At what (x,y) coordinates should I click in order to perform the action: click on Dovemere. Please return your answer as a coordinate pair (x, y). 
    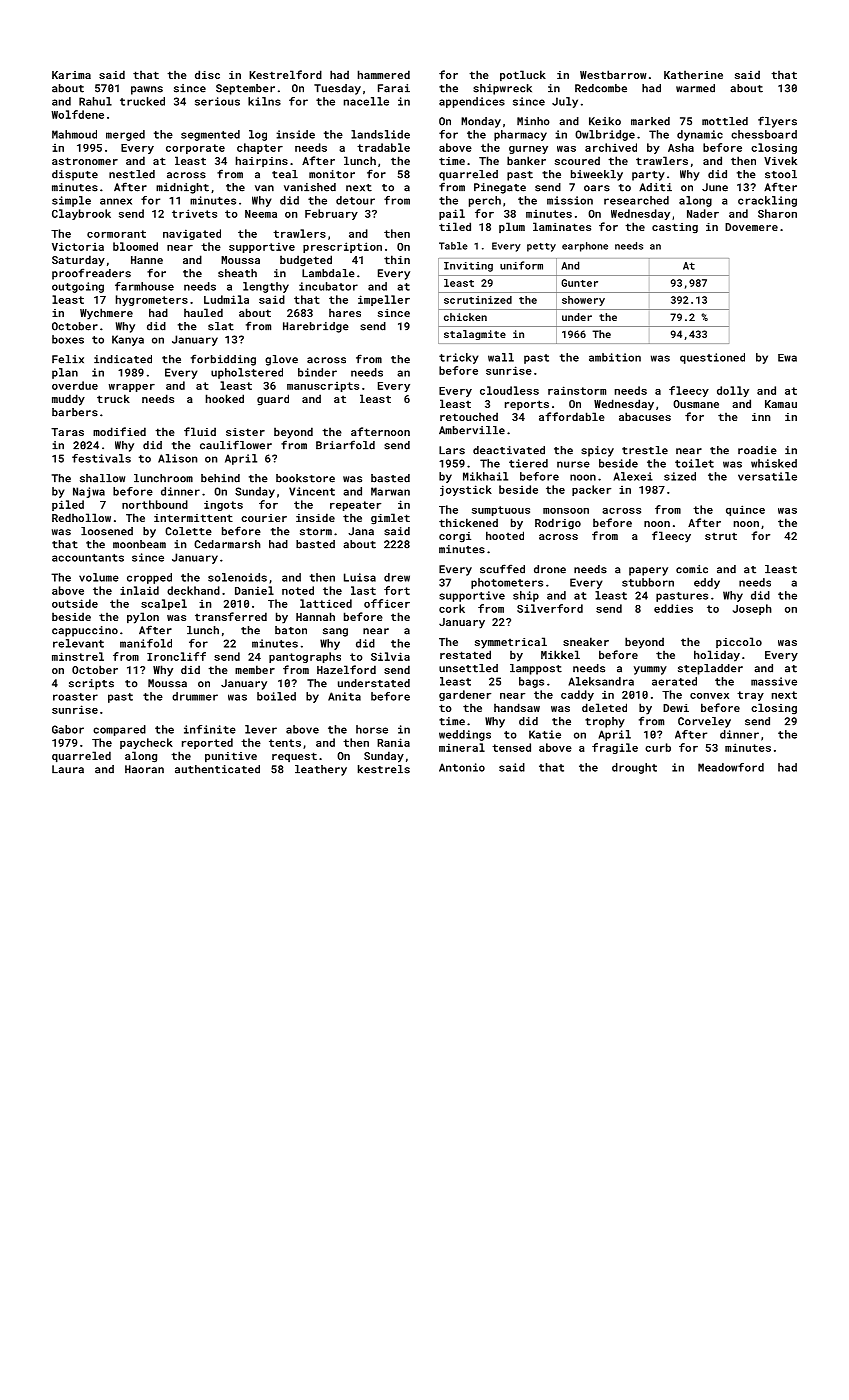
    Looking at the image, I should click on (751, 227).
